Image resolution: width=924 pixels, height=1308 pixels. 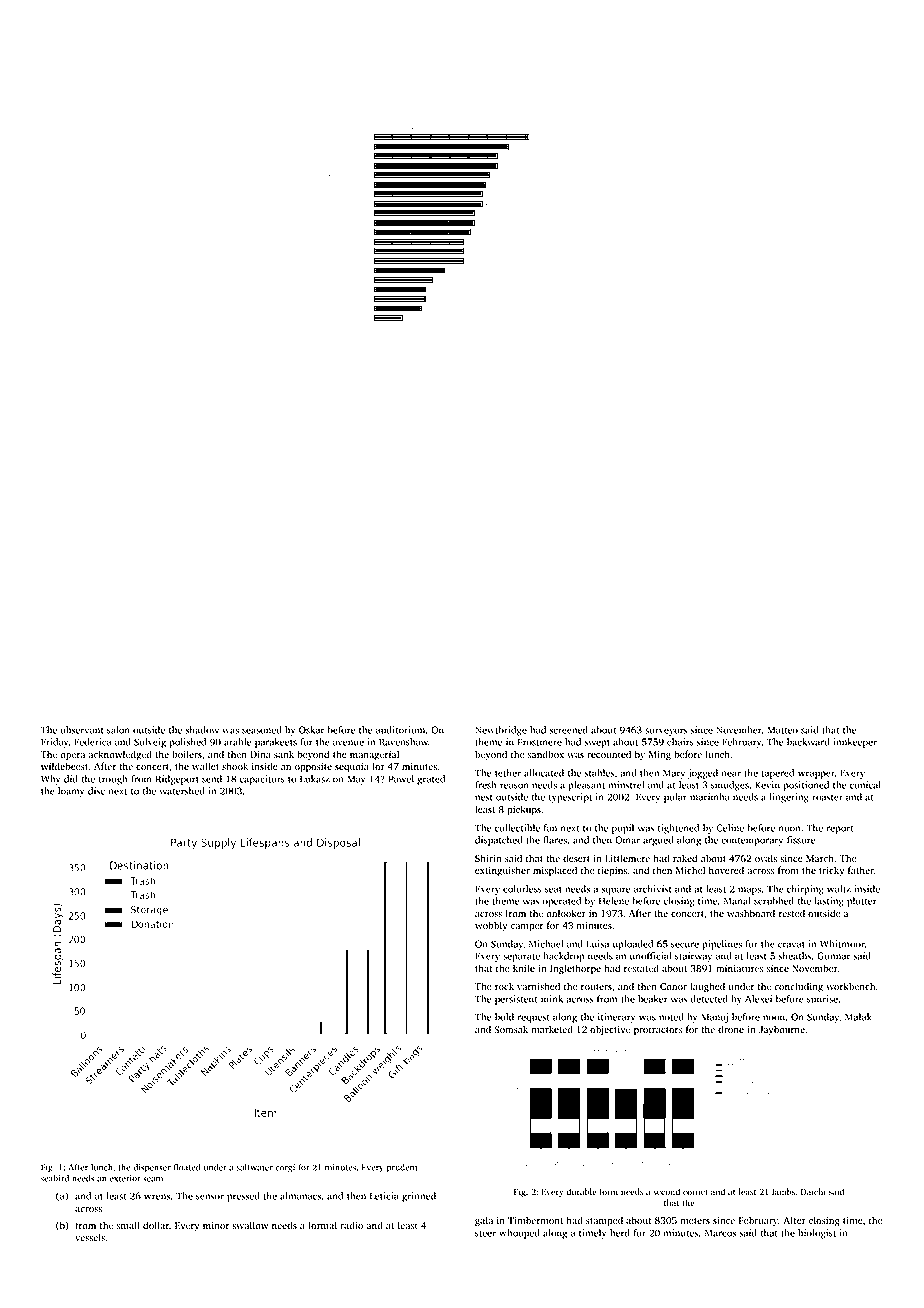 What do you see at coordinates (817, 1234) in the image?
I see `biologist` at bounding box center [817, 1234].
